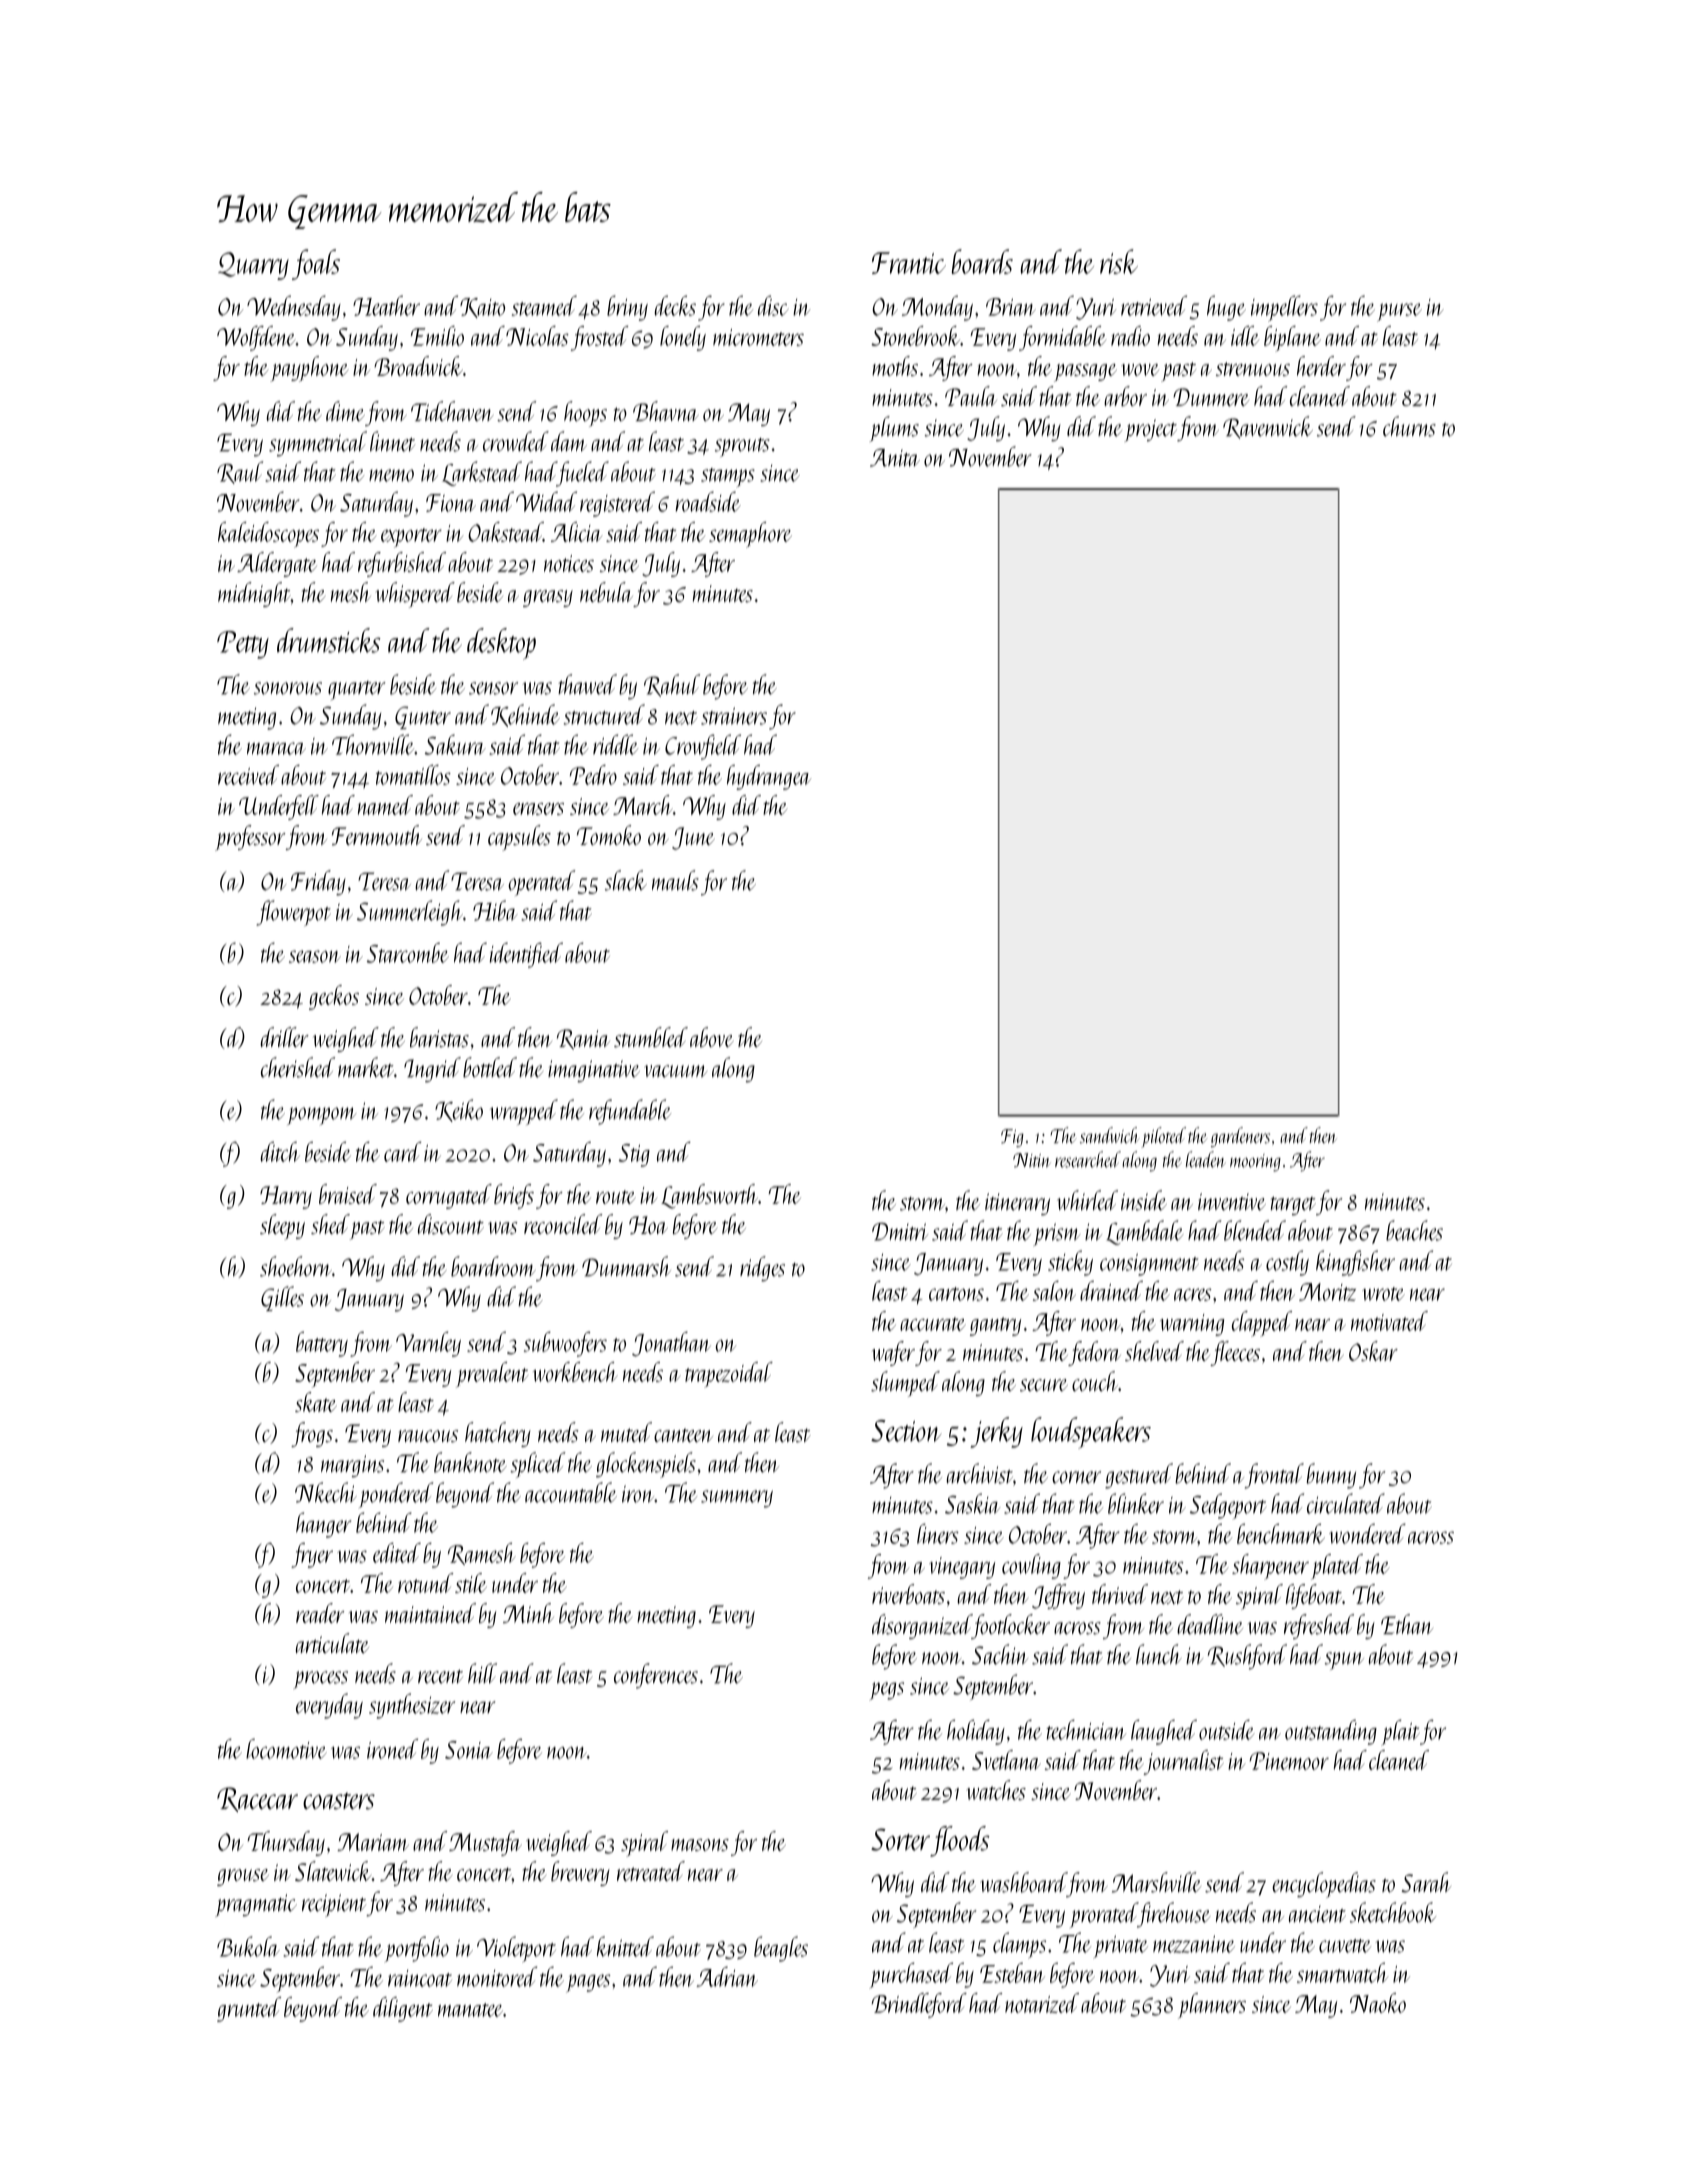  Describe the element at coordinates (524, 1112) in the screenshot. I see `wrapped` at that location.
